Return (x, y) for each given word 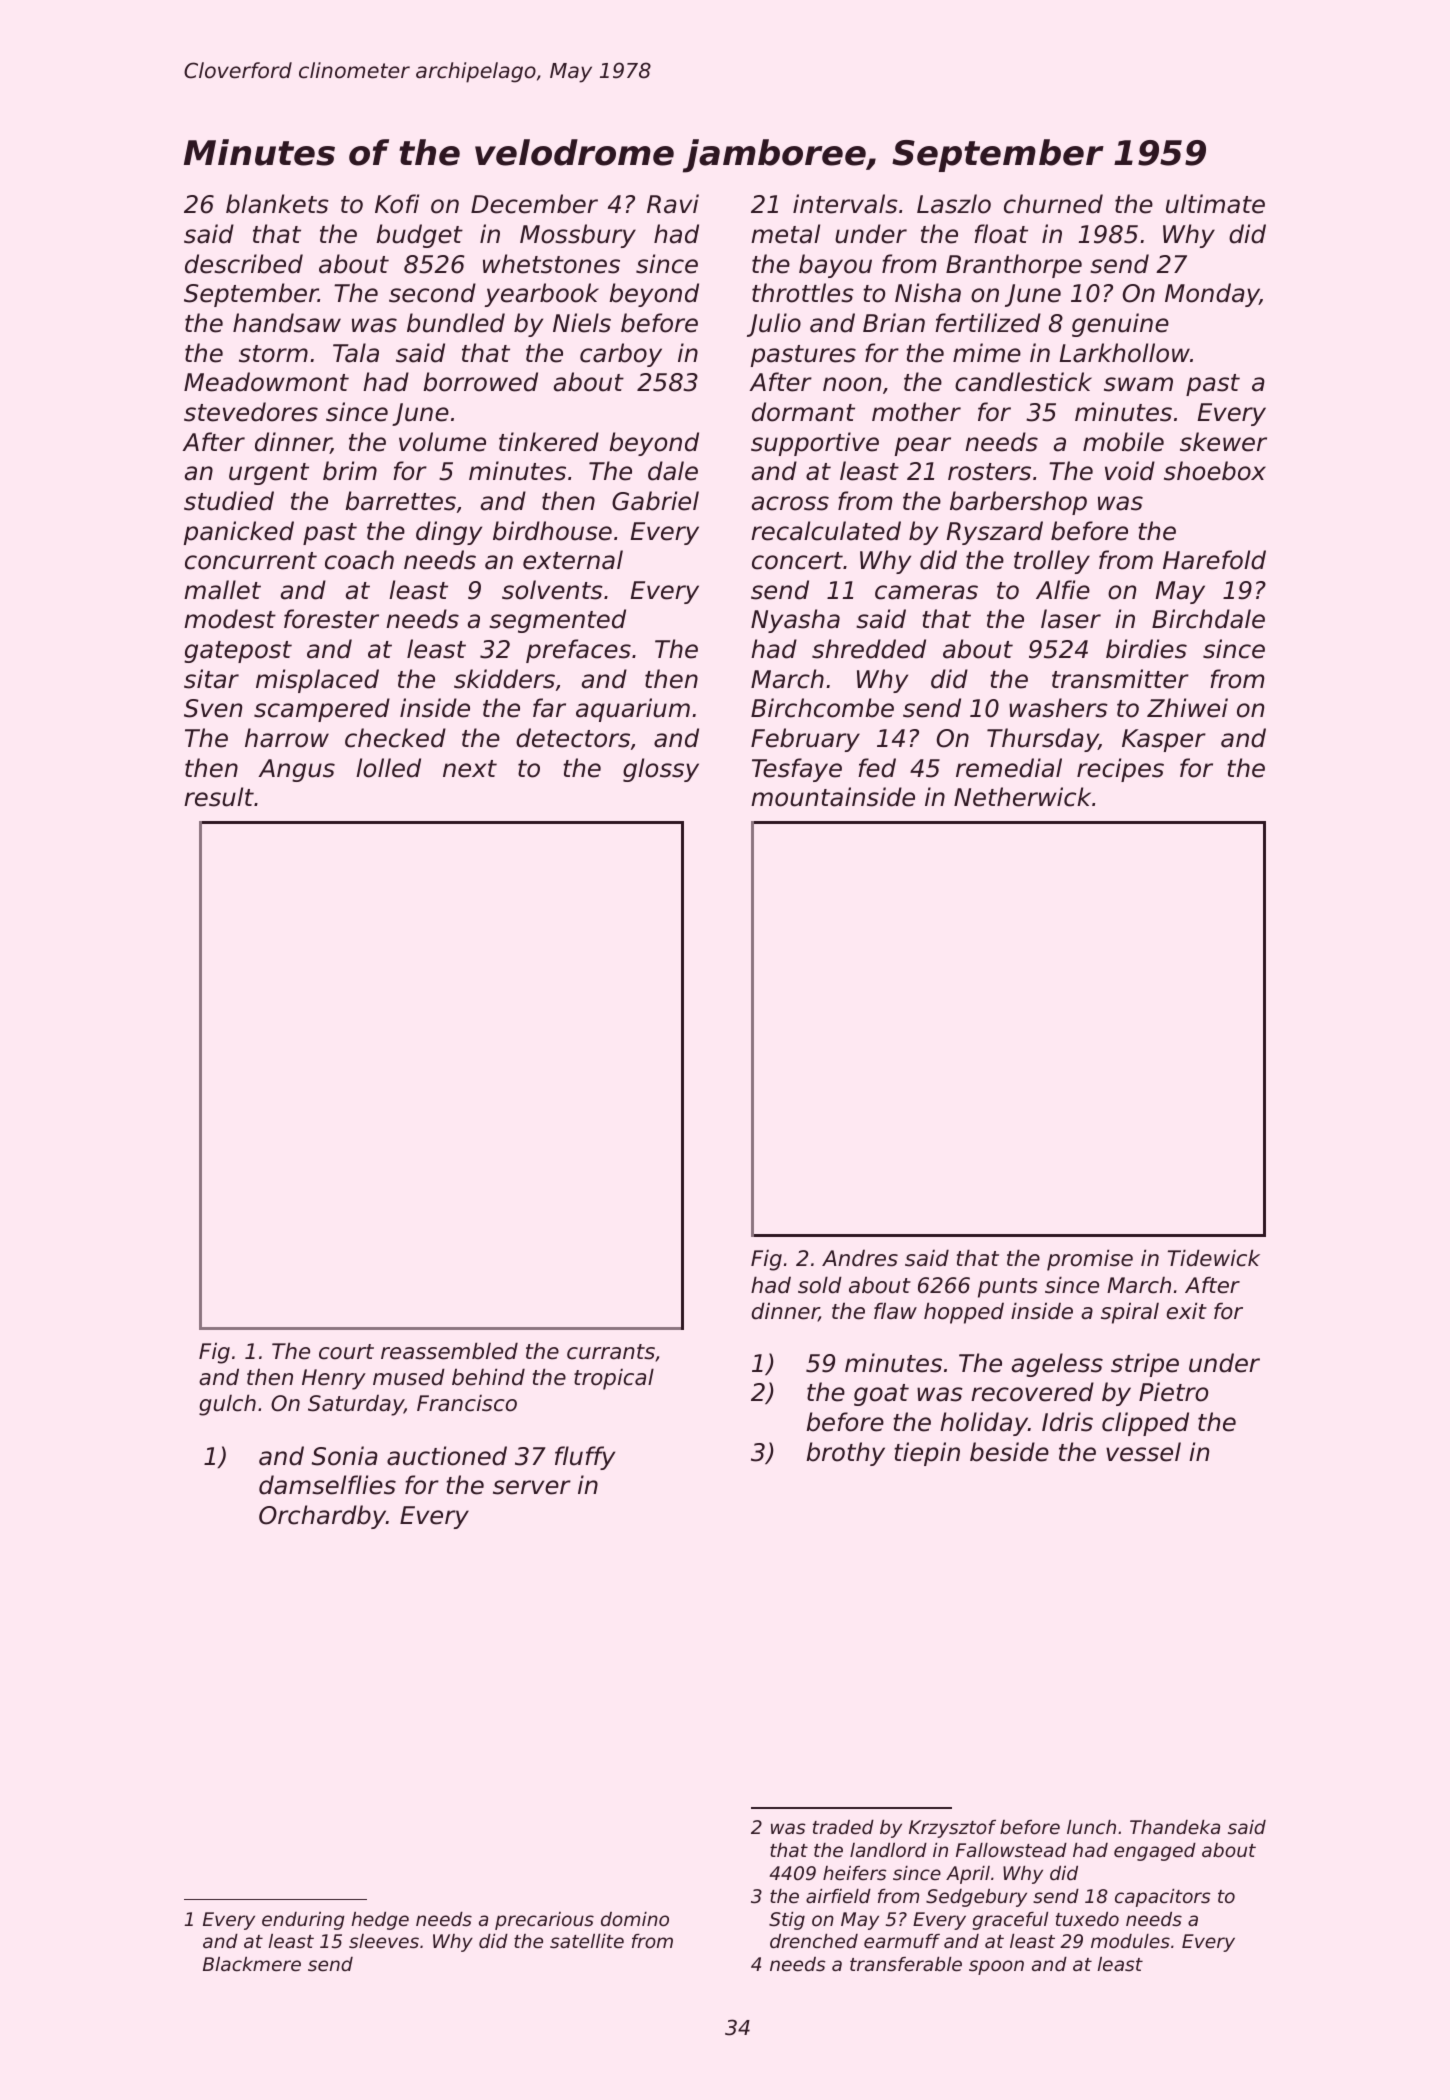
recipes (1120, 770)
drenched (814, 1941)
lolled (388, 768)
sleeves (384, 1941)
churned (1053, 204)
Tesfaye (797, 770)
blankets (277, 204)
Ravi (673, 204)
